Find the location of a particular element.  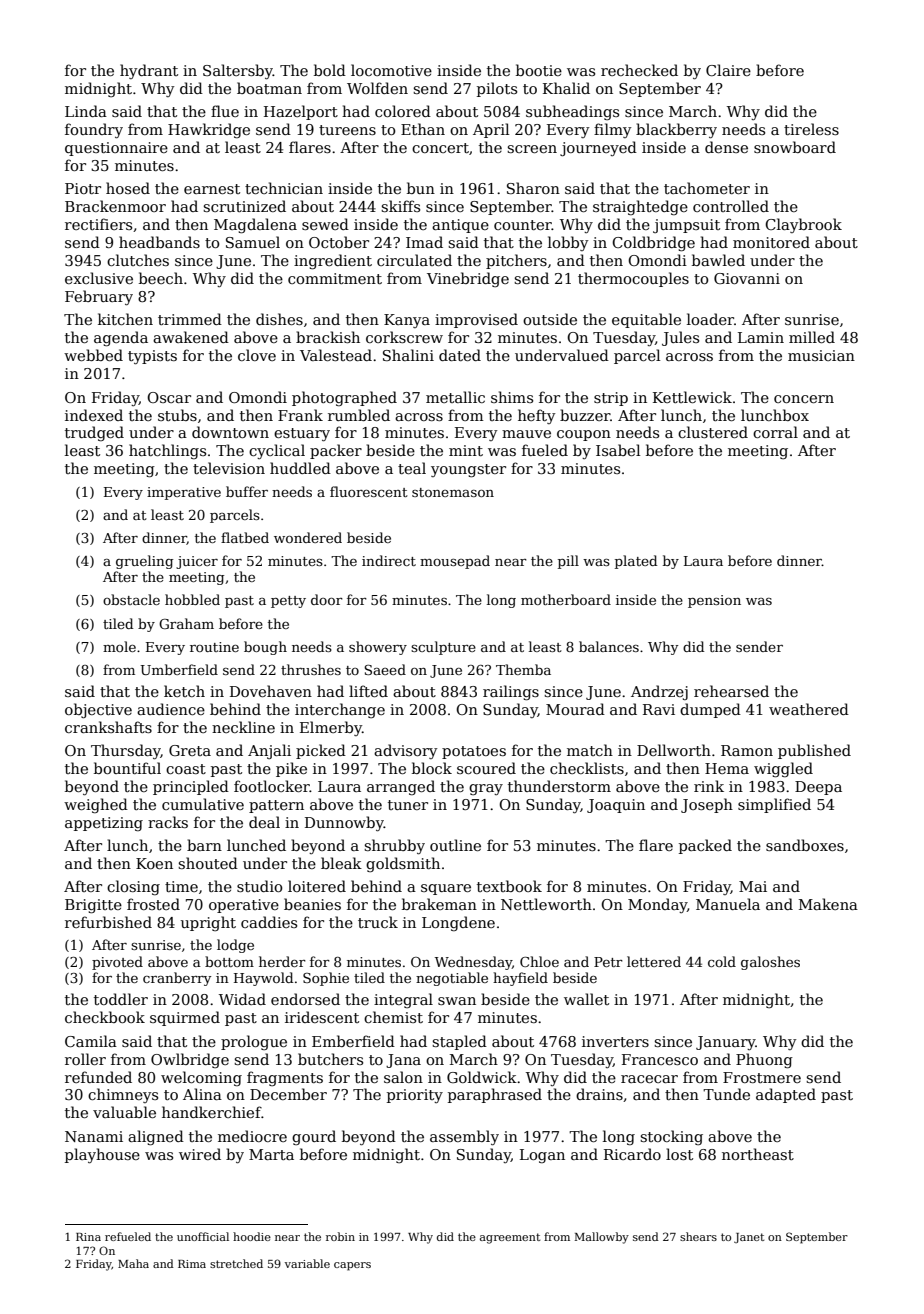

rehearsed is located at coordinates (731, 691).
